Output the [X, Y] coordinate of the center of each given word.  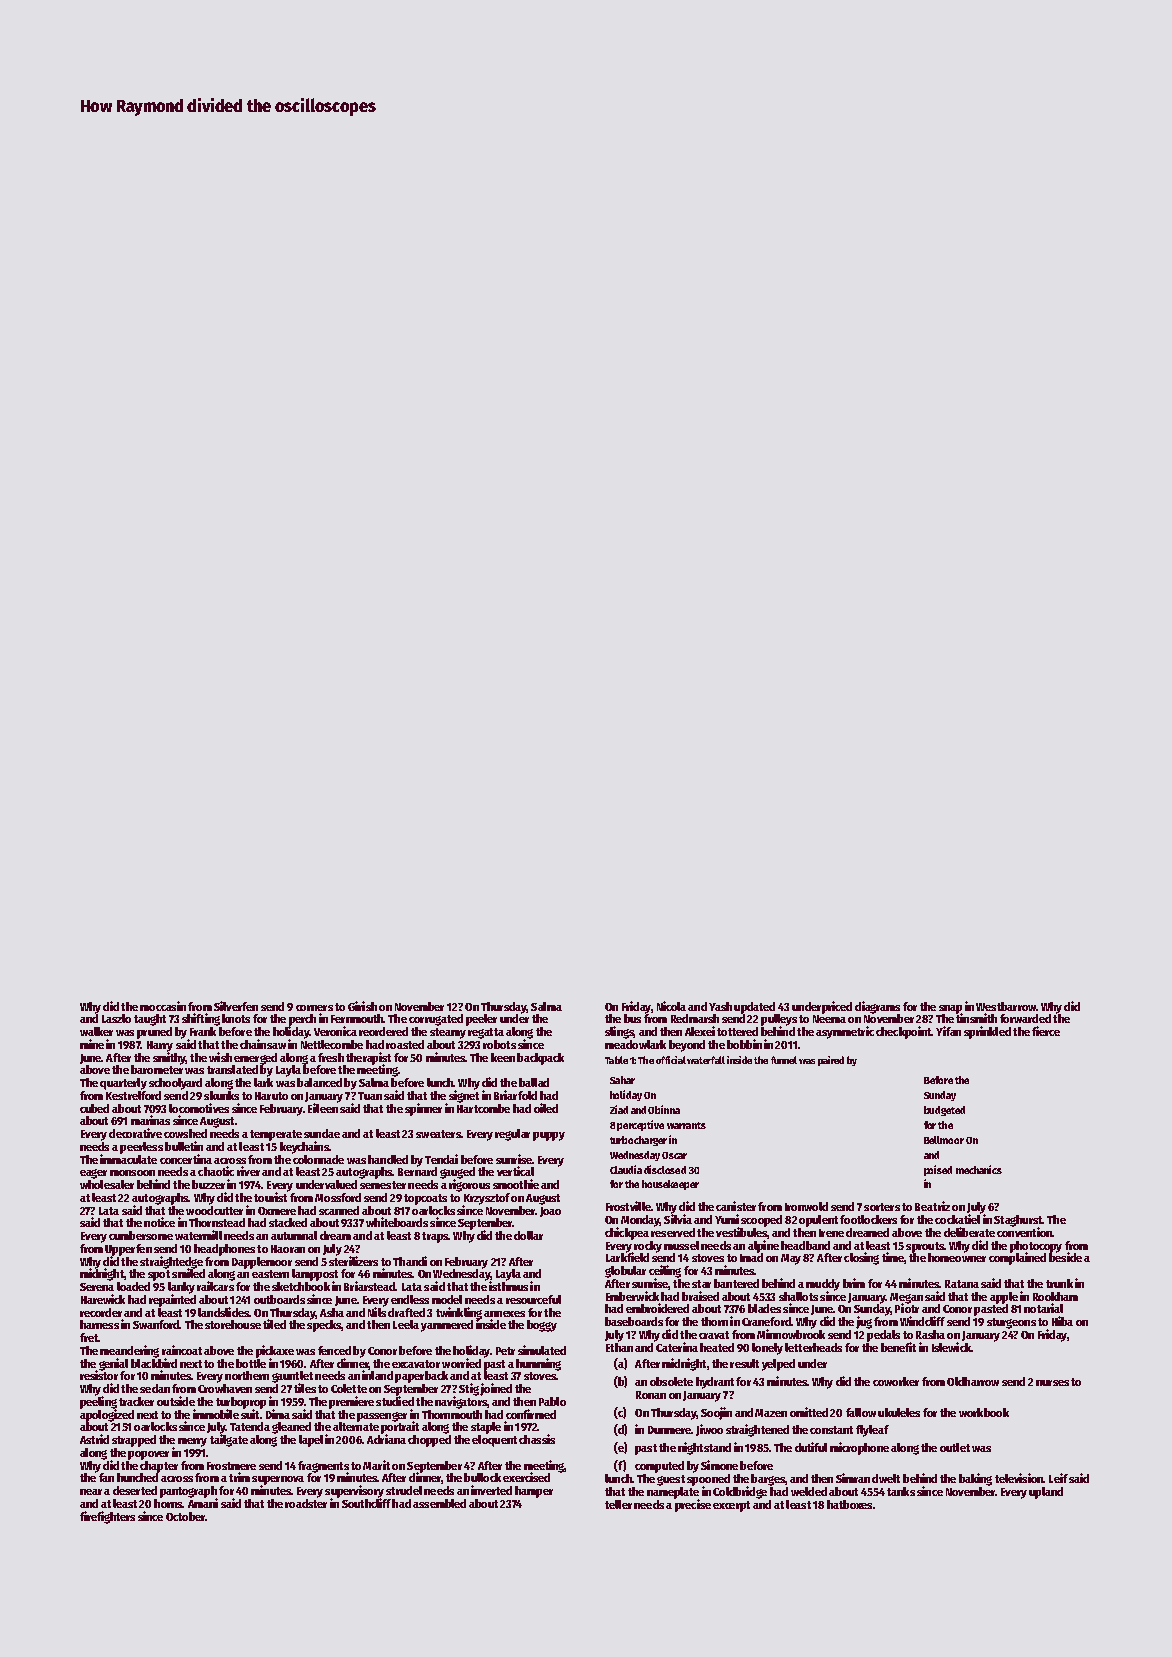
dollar [528, 1235]
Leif [1058, 1478]
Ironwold [806, 1206]
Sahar [622, 1080]
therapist [368, 1058]
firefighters [107, 1517]
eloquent [494, 1441]
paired [831, 1061]
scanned [339, 1210]
